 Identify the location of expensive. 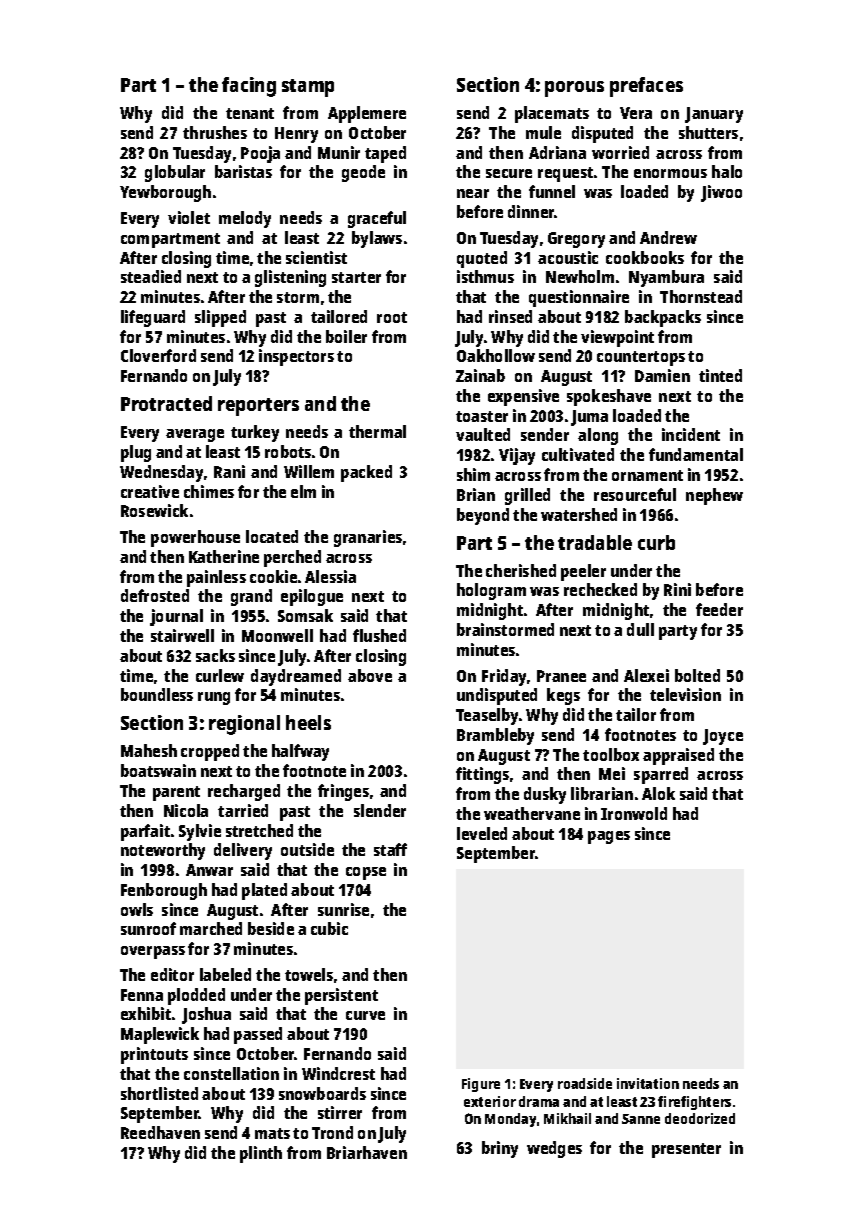
(523, 397).
